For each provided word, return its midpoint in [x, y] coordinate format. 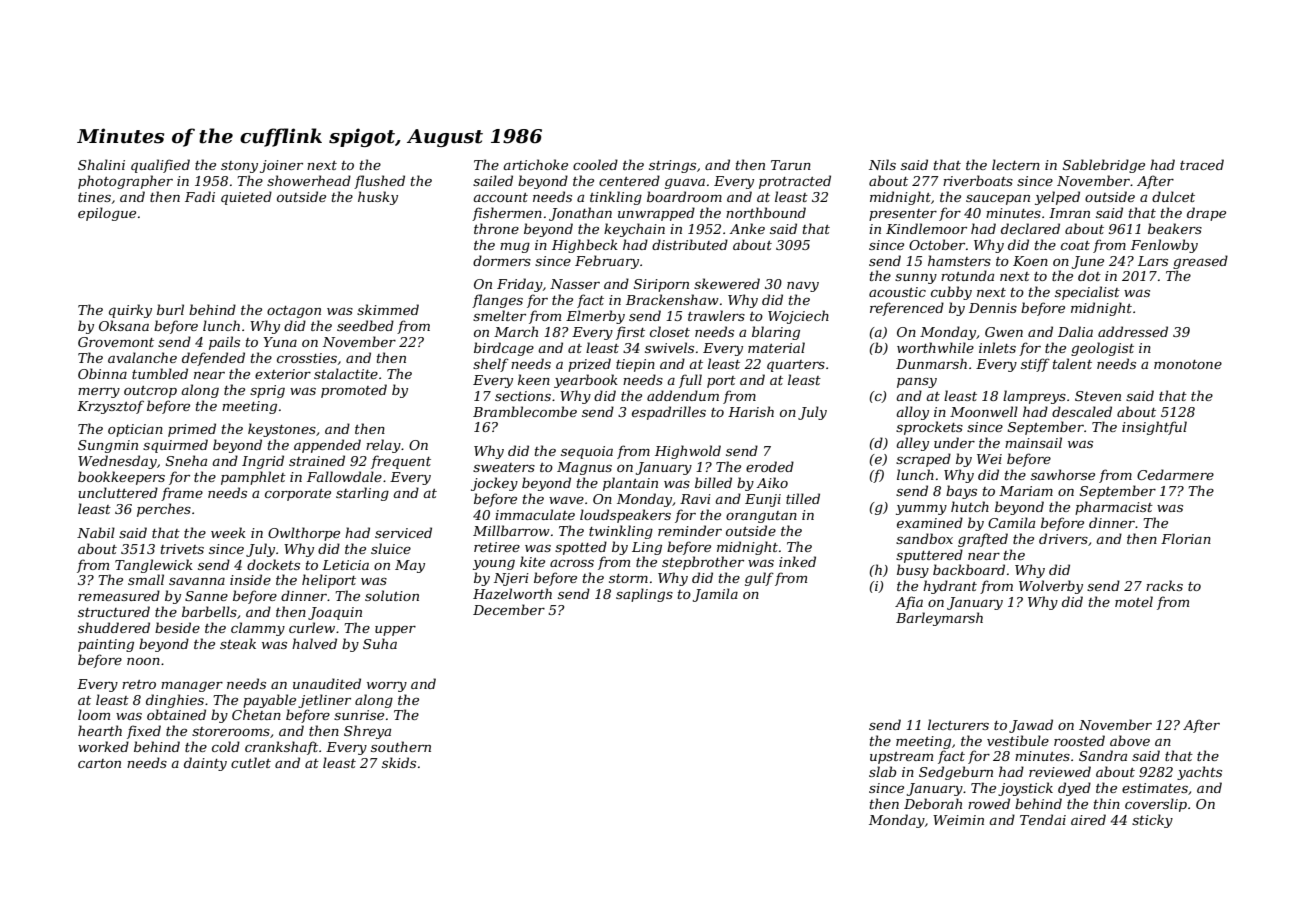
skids [399, 762]
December [509, 609]
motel [1134, 601]
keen [534, 379]
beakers [1175, 228]
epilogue [107, 214]
